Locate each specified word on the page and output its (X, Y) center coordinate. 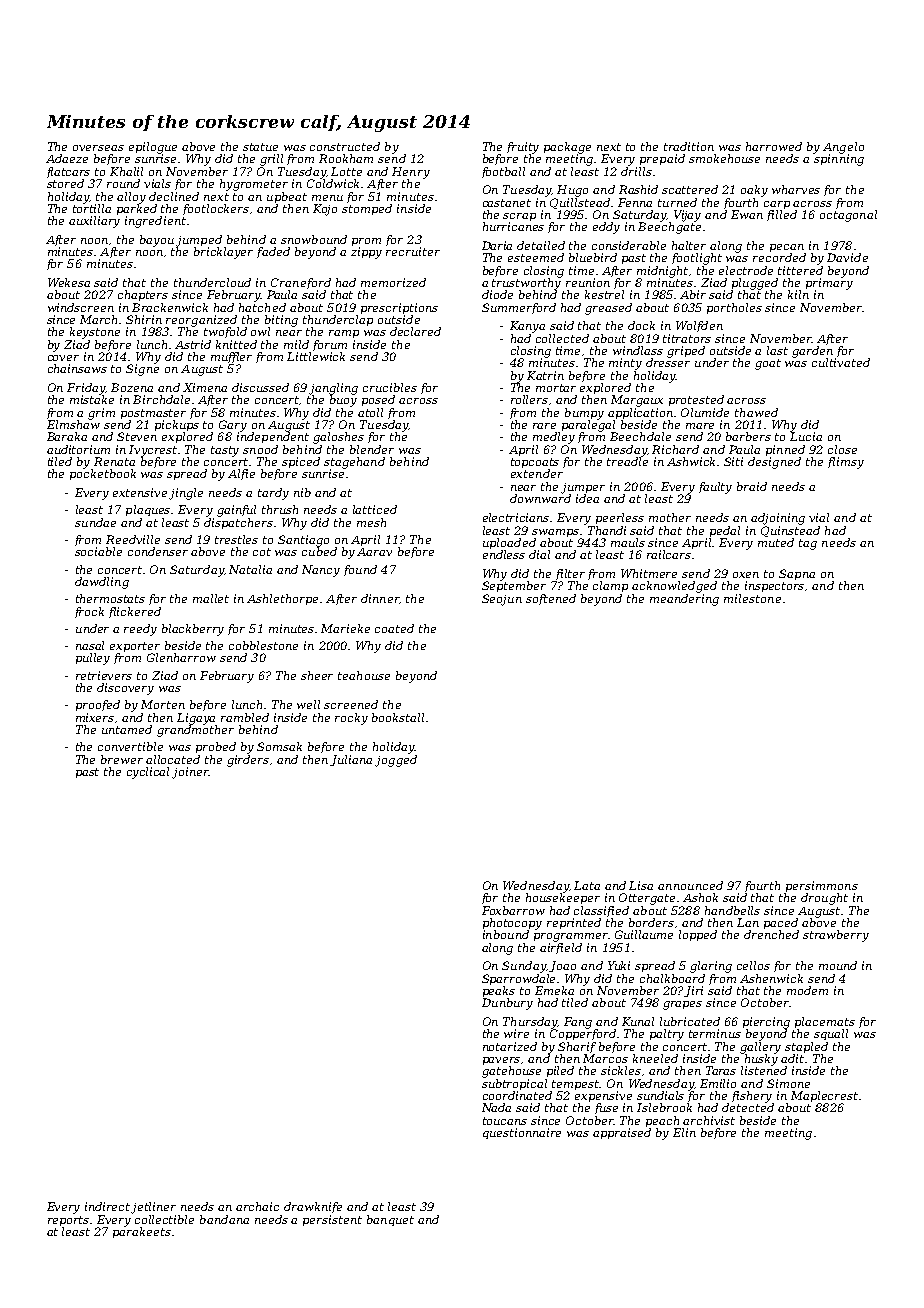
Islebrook (664, 1107)
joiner (190, 773)
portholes (734, 308)
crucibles (390, 387)
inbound (506, 934)
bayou (157, 241)
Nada (496, 1107)
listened (764, 1070)
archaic (257, 1206)
